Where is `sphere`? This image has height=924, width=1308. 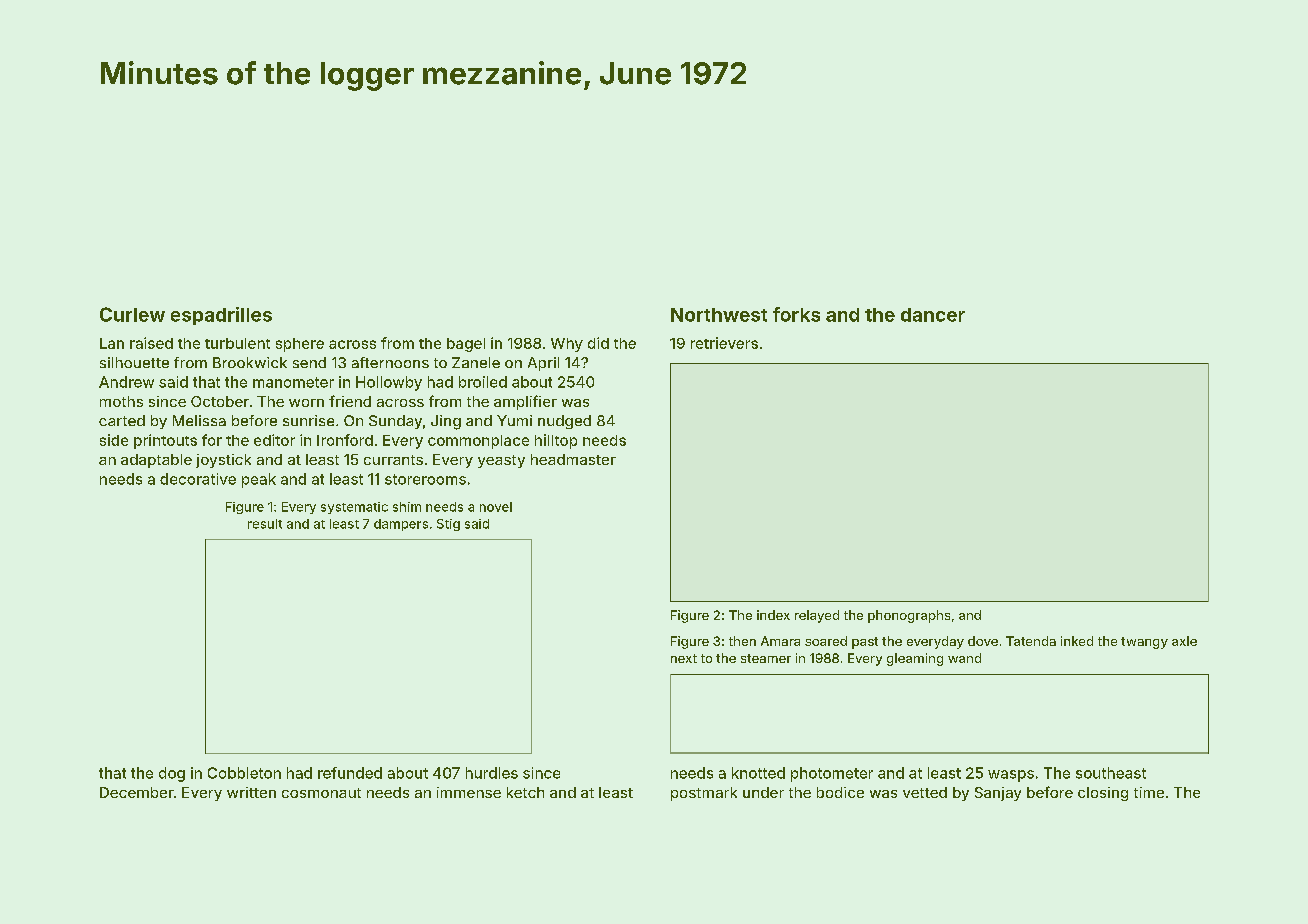 sphere is located at coordinates (300, 345).
